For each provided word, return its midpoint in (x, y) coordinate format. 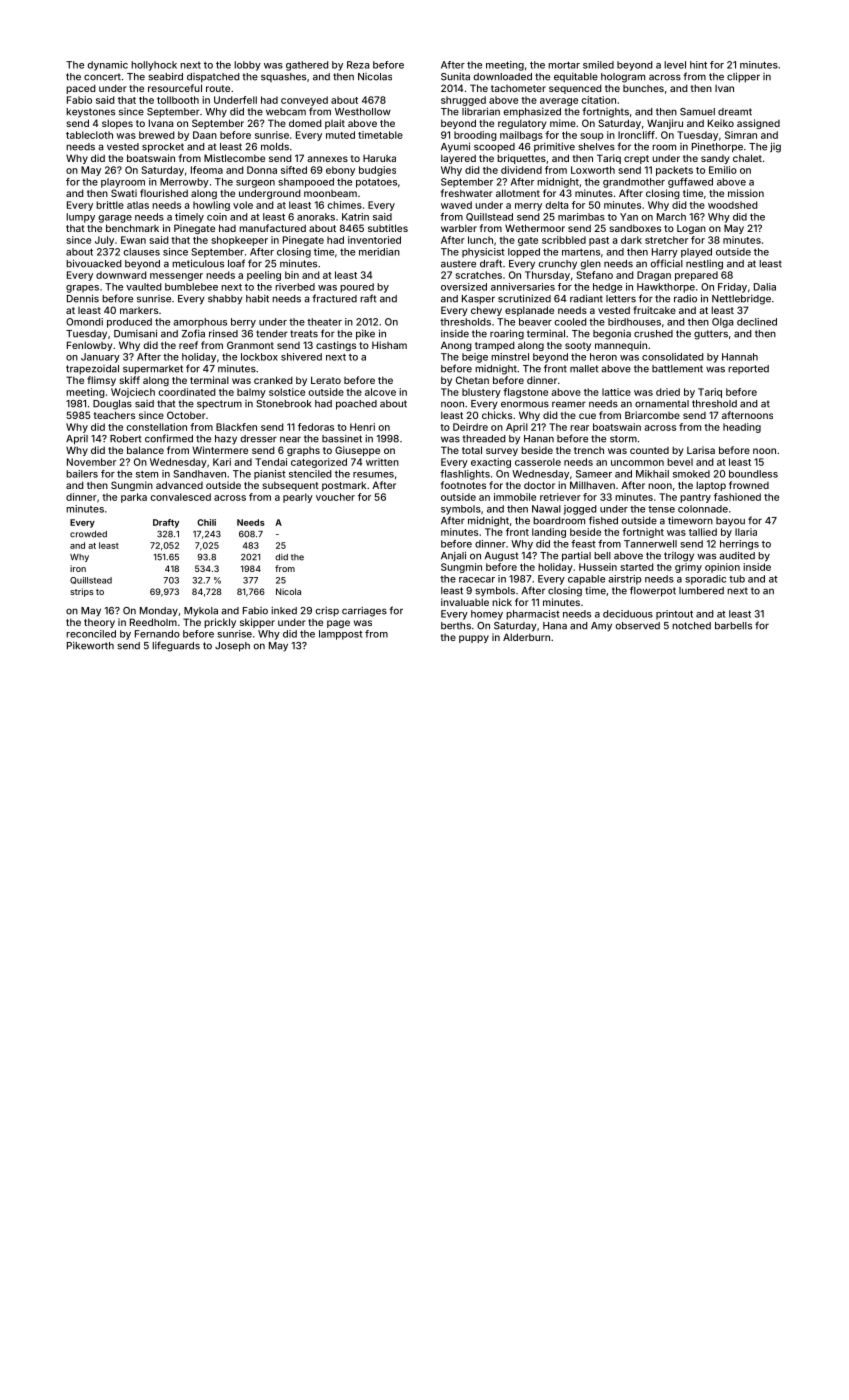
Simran (741, 135)
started (637, 567)
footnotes (463, 485)
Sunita (455, 77)
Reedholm (153, 622)
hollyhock (154, 66)
